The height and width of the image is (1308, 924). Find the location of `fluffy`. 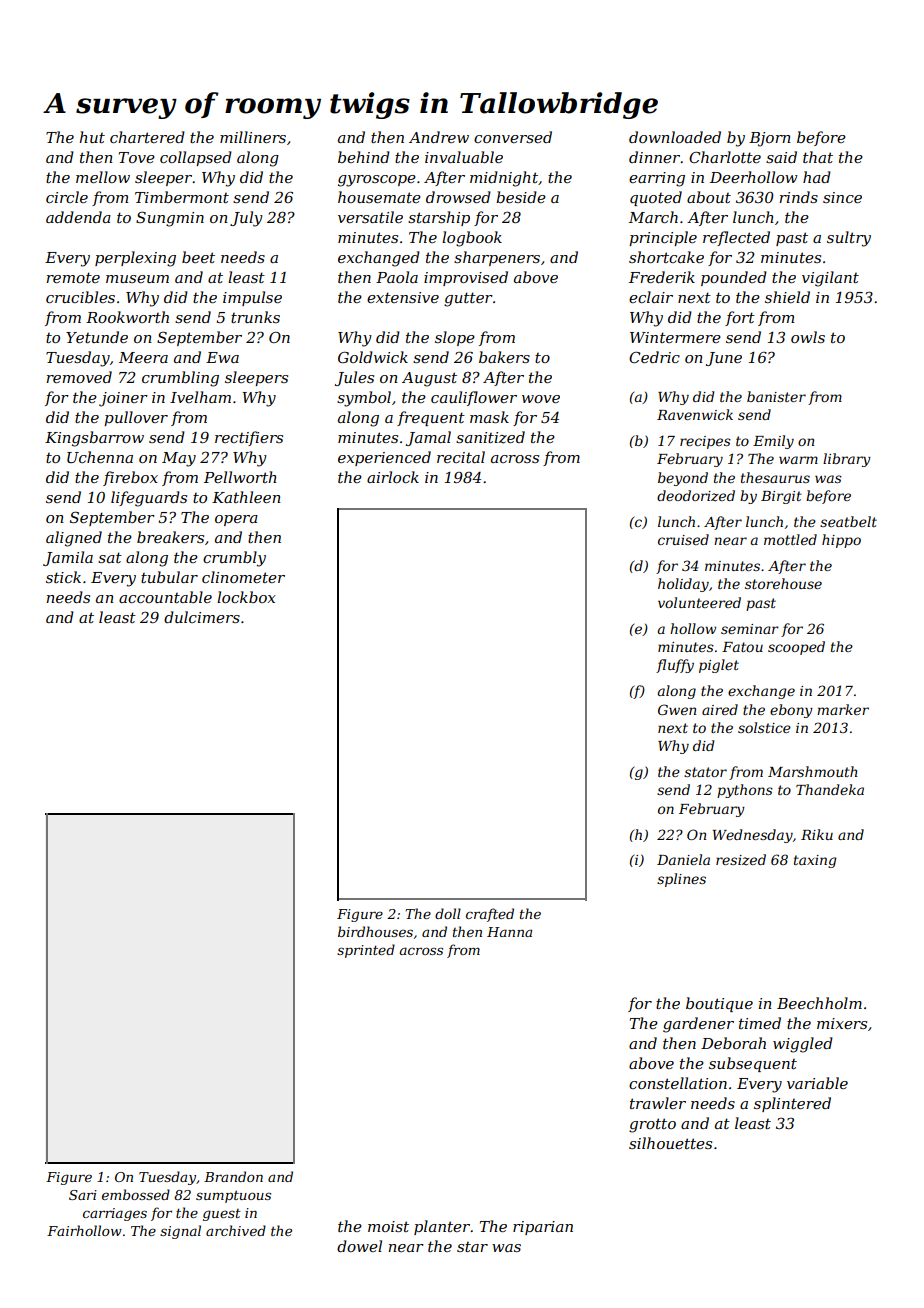

fluffy is located at coordinates (675, 666).
